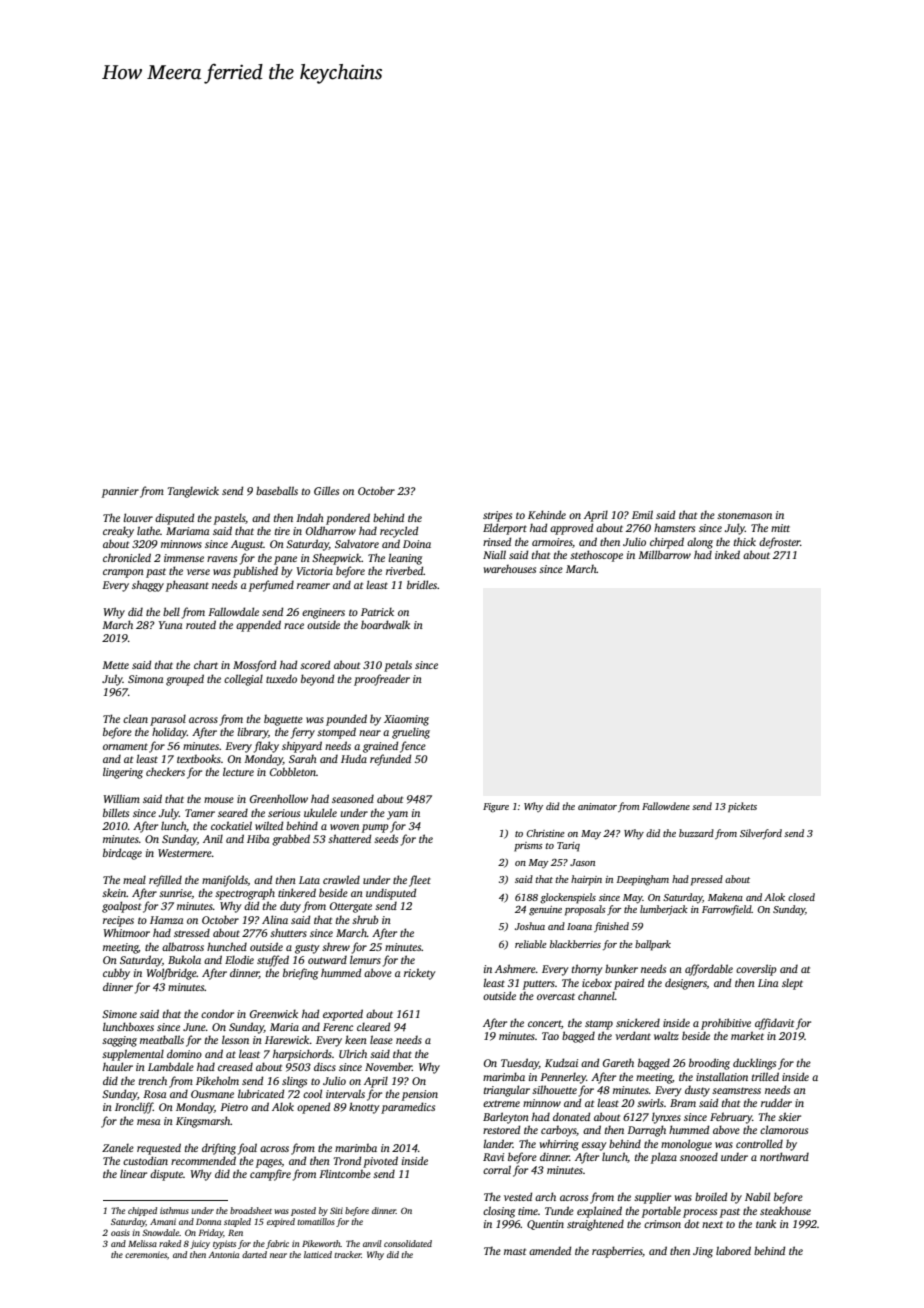  I want to click on trilled, so click(765, 1076).
